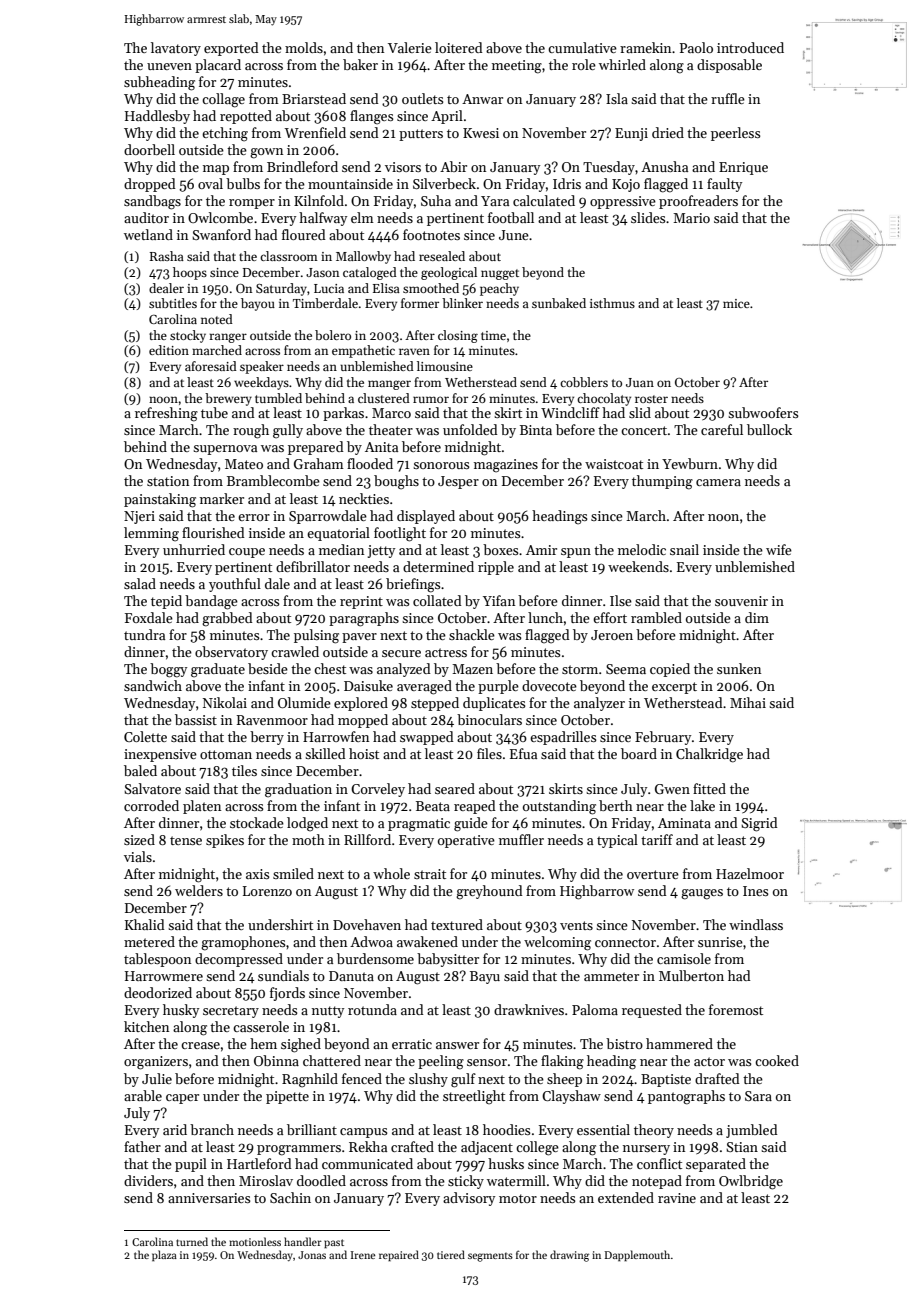  I want to click on displayed, so click(426, 517).
